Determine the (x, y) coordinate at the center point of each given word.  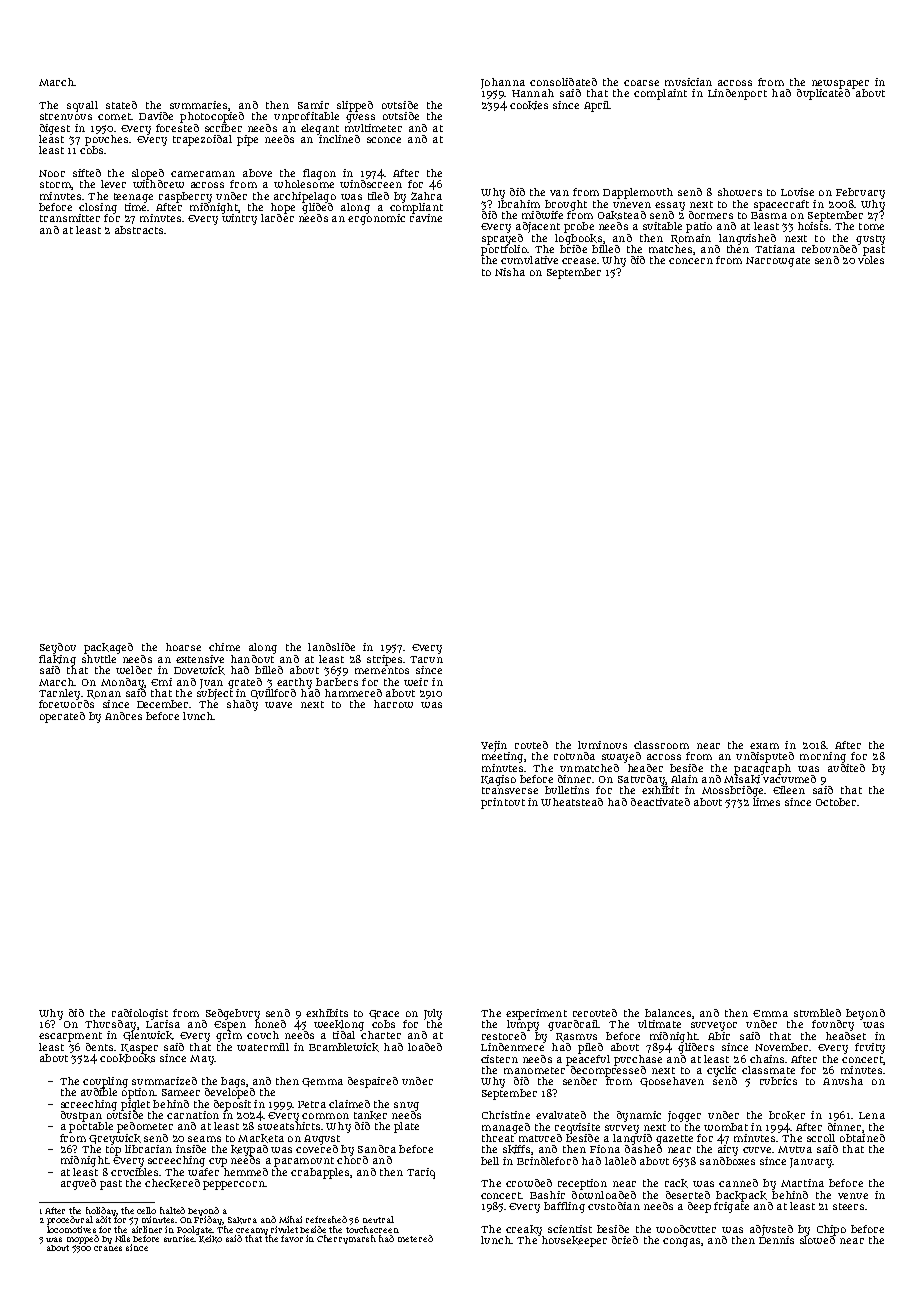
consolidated (563, 82)
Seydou (58, 648)
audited (846, 768)
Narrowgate (778, 262)
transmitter (70, 218)
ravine (426, 218)
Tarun (426, 659)
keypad (249, 1150)
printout (503, 803)
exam (764, 746)
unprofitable (306, 117)
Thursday (110, 1025)
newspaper (840, 84)
